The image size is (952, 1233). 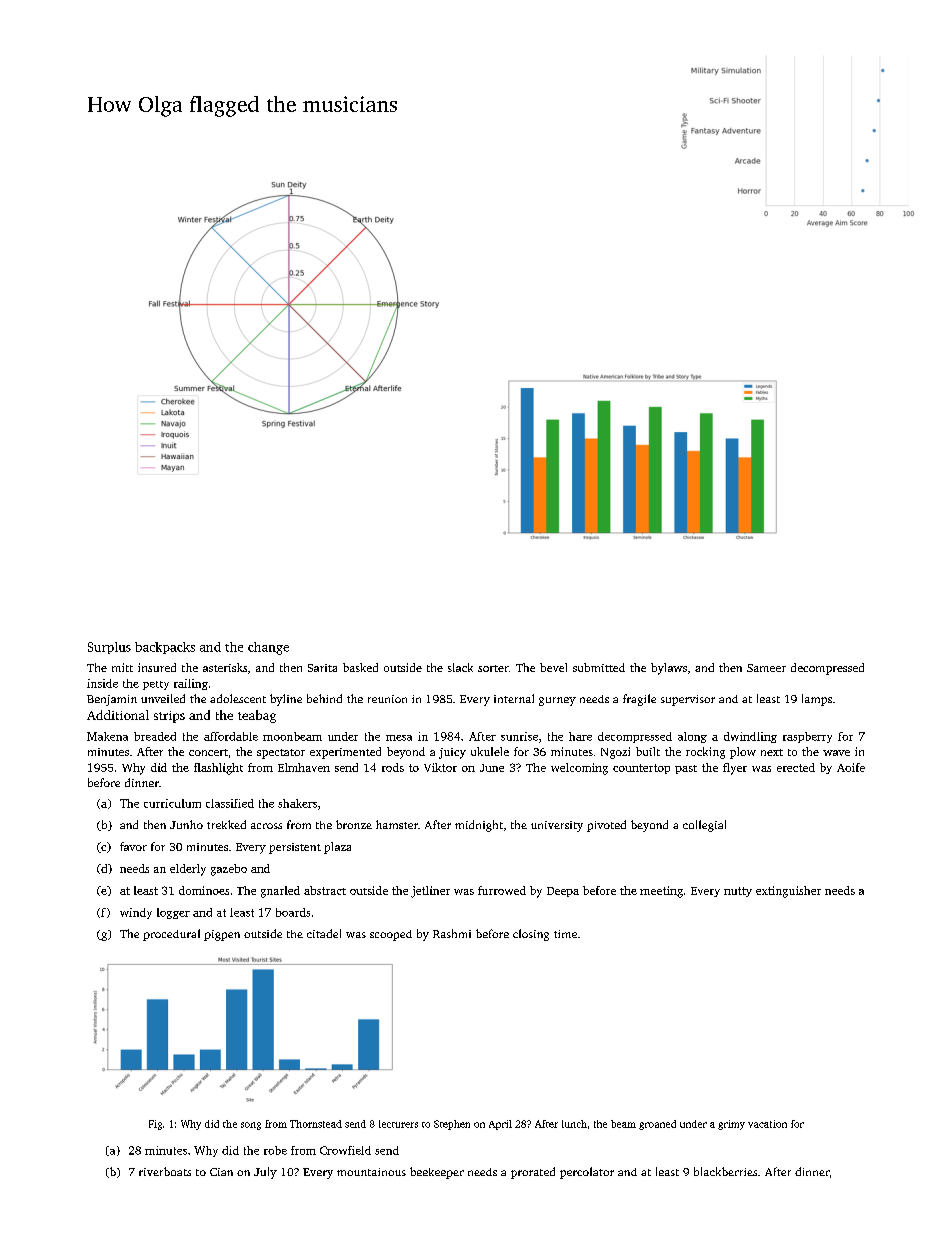 I want to click on Aoife, so click(x=851, y=767).
